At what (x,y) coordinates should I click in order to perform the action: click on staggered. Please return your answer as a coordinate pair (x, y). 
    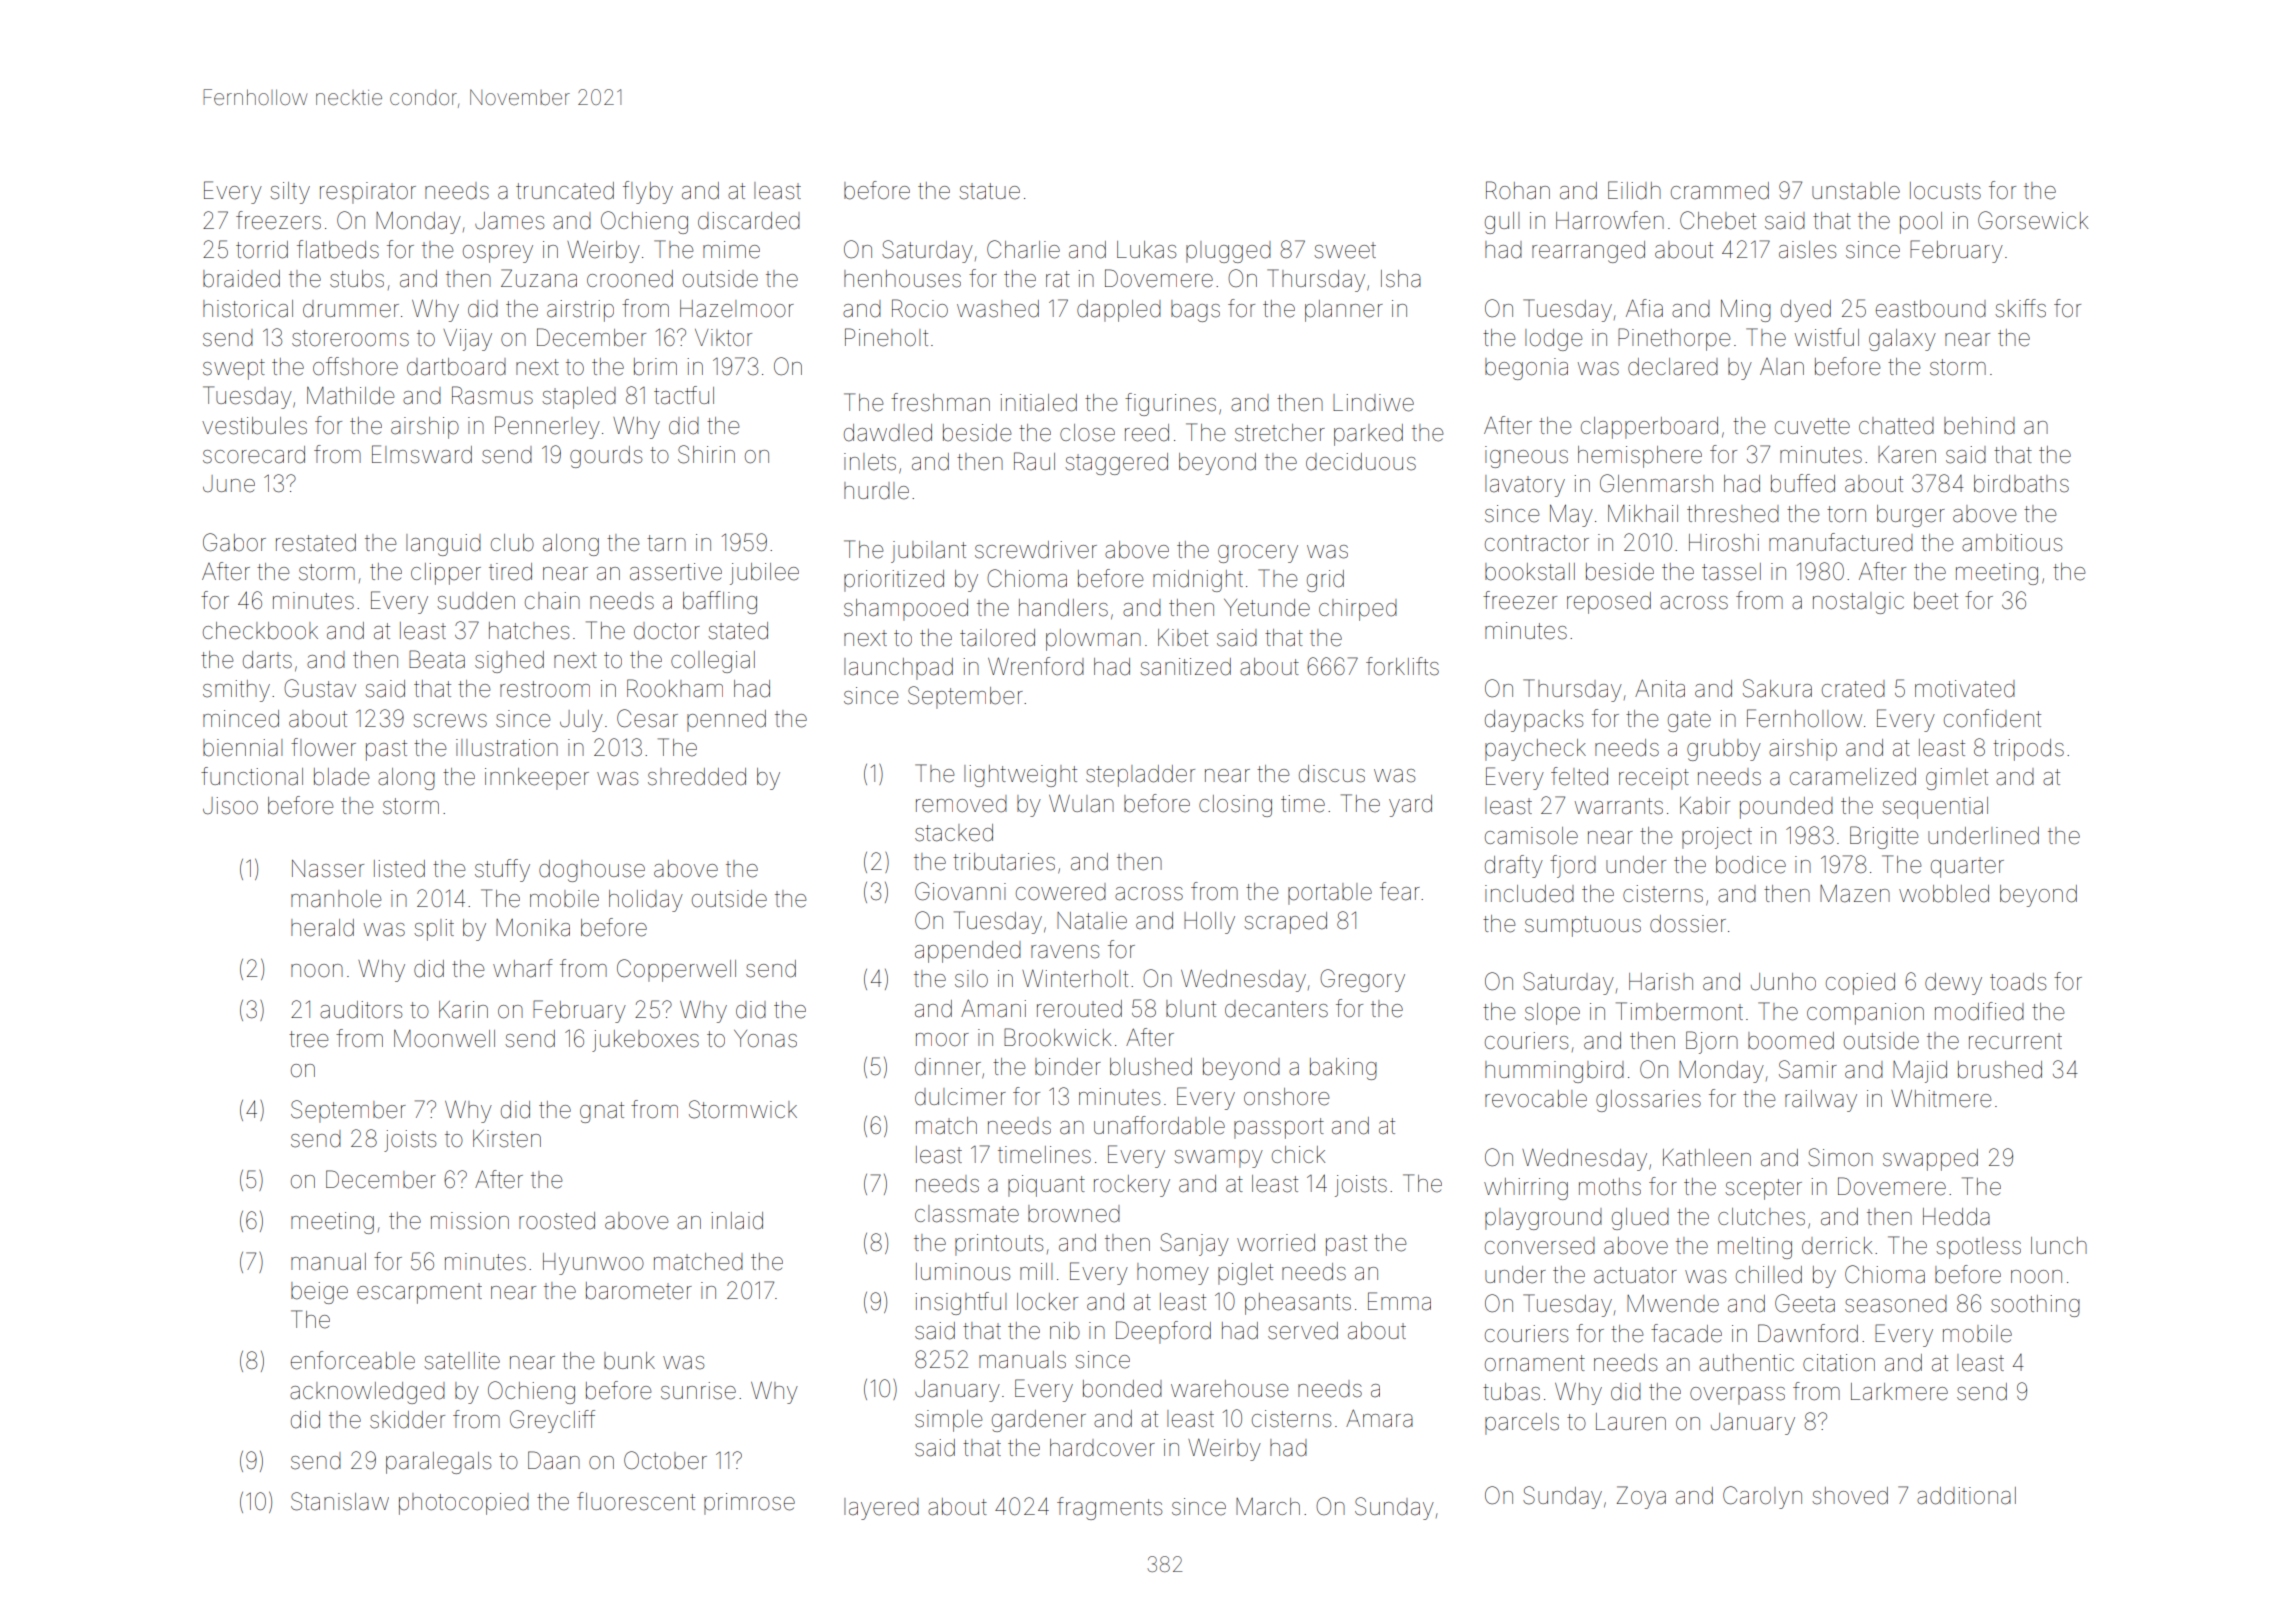
    Looking at the image, I should click on (1116, 464).
